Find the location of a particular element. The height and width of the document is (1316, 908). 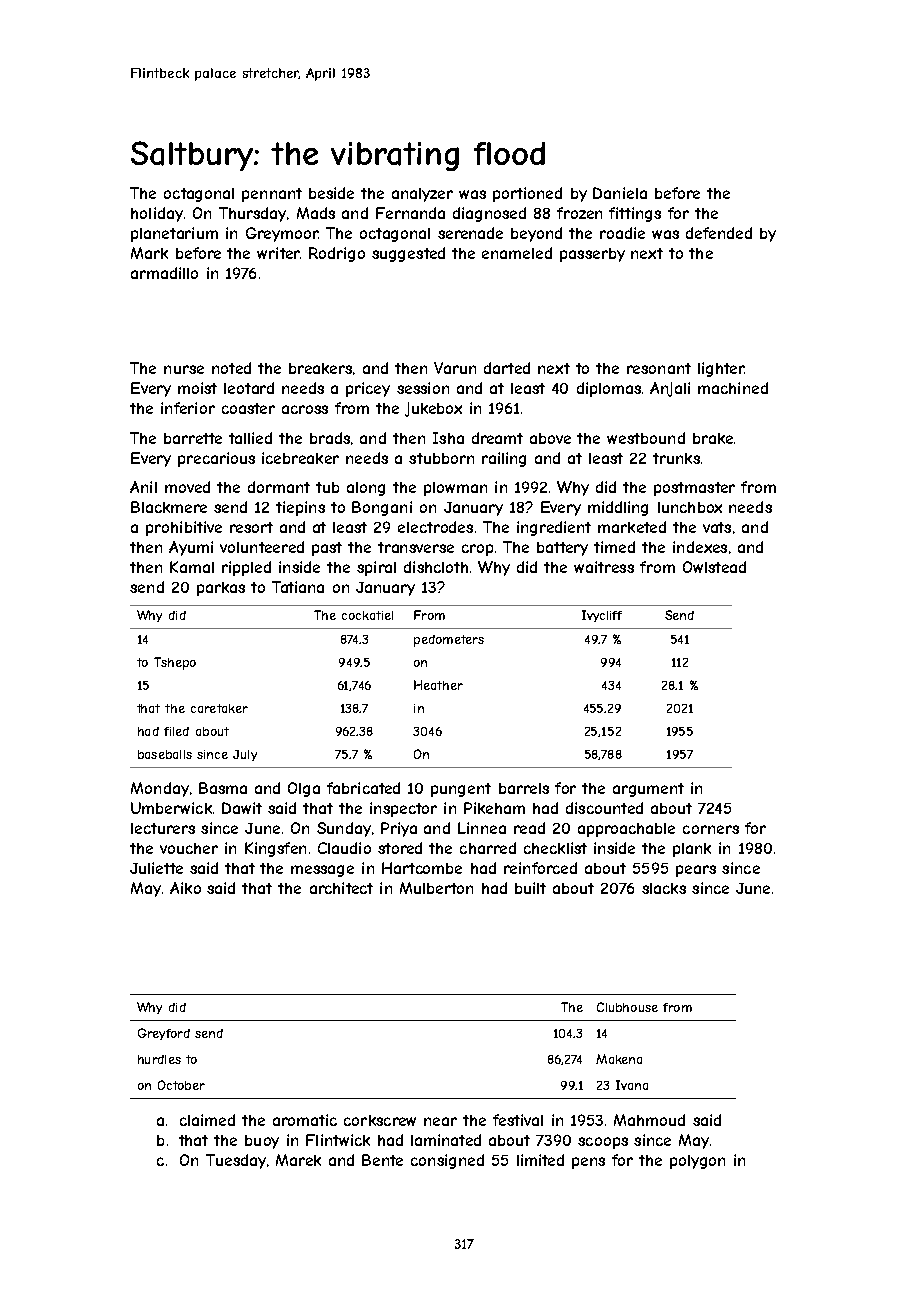

argument is located at coordinates (648, 790).
